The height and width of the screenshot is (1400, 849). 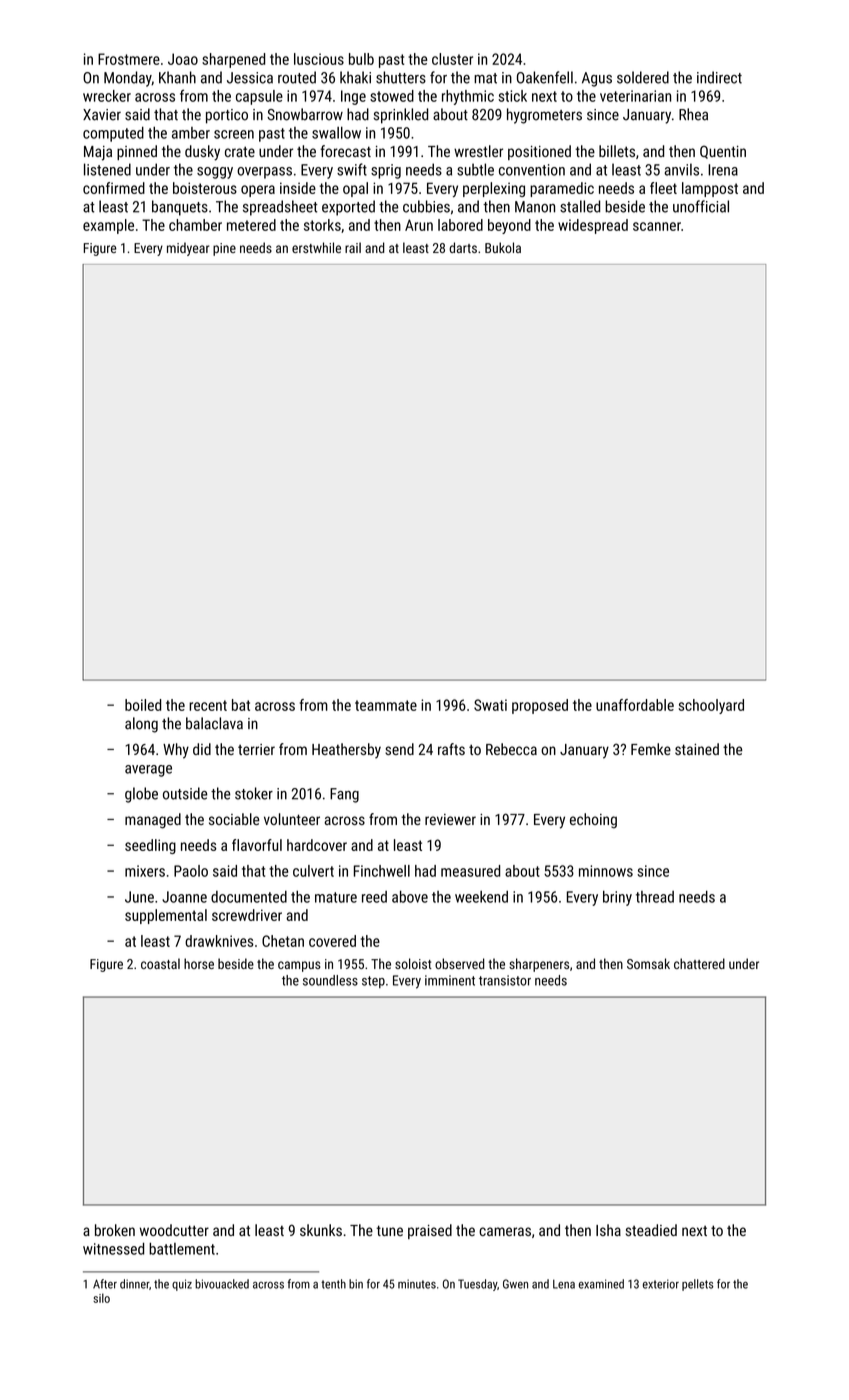 What do you see at coordinates (460, 225) in the screenshot?
I see `labored` at bounding box center [460, 225].
